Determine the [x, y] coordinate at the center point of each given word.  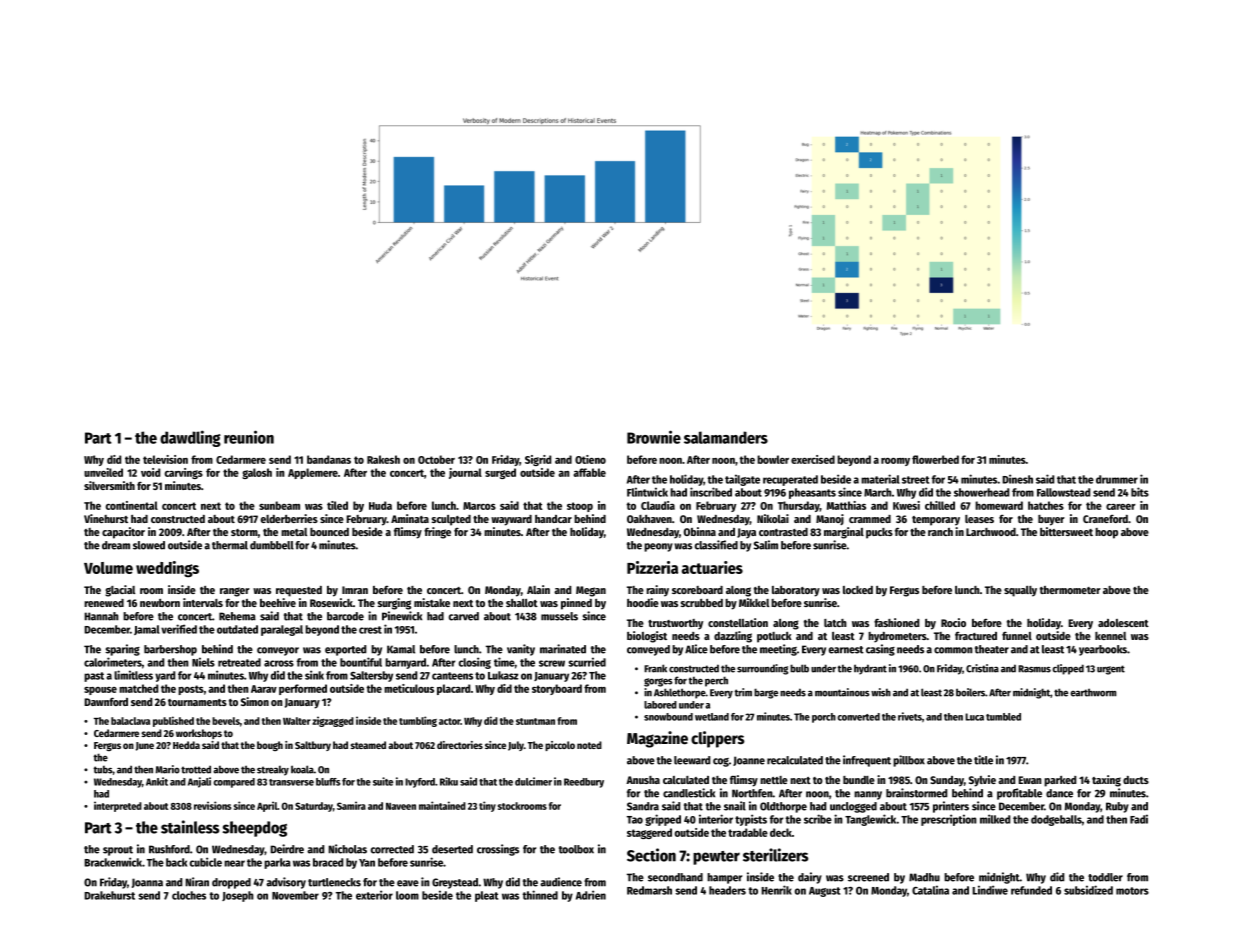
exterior [374, 895]
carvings [184, 473]
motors [1132, 891]
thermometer [1070, 590]
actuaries [712, 567]
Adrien [591, 895]
